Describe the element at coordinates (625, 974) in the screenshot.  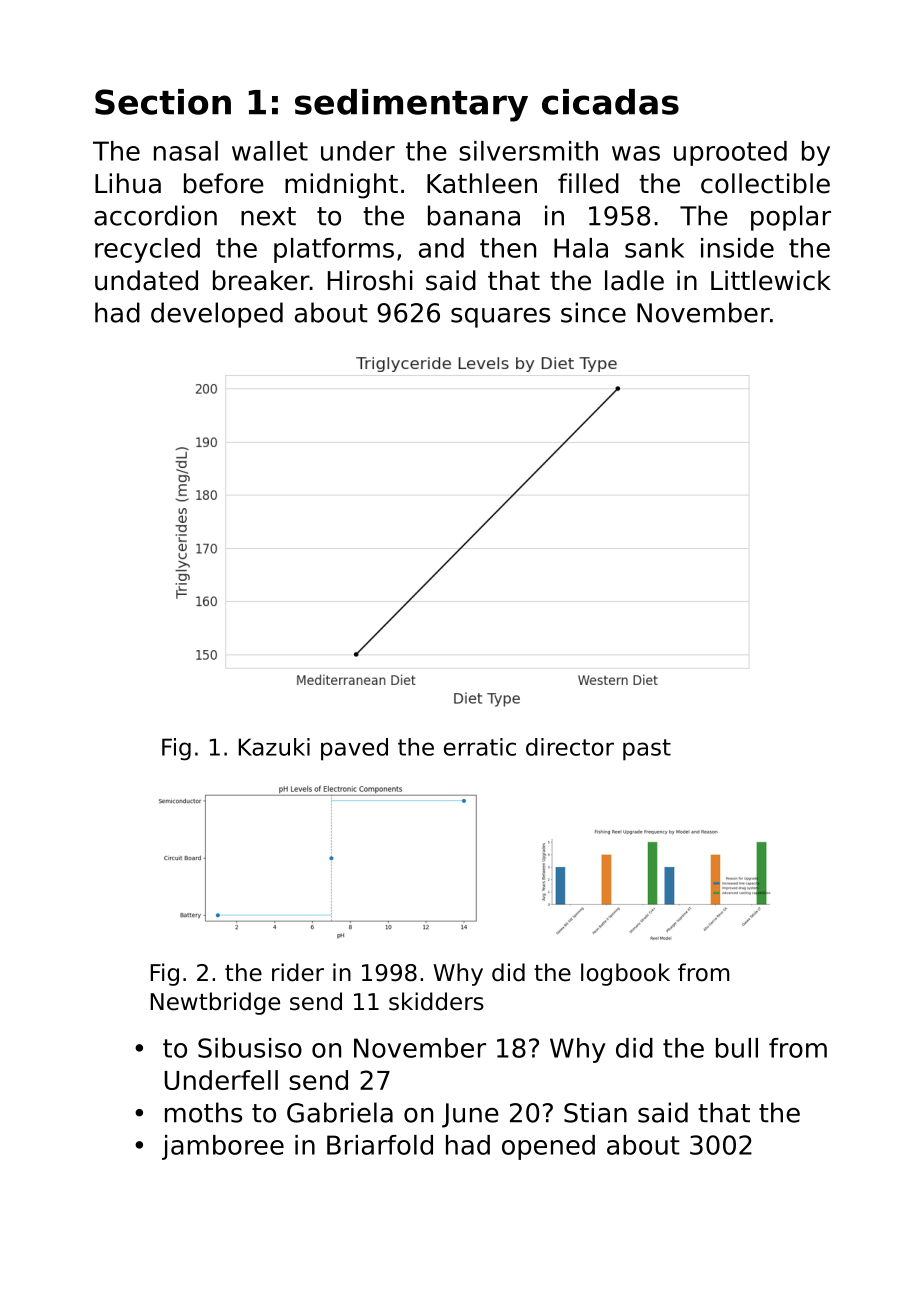
I see `logbook` at that location.
